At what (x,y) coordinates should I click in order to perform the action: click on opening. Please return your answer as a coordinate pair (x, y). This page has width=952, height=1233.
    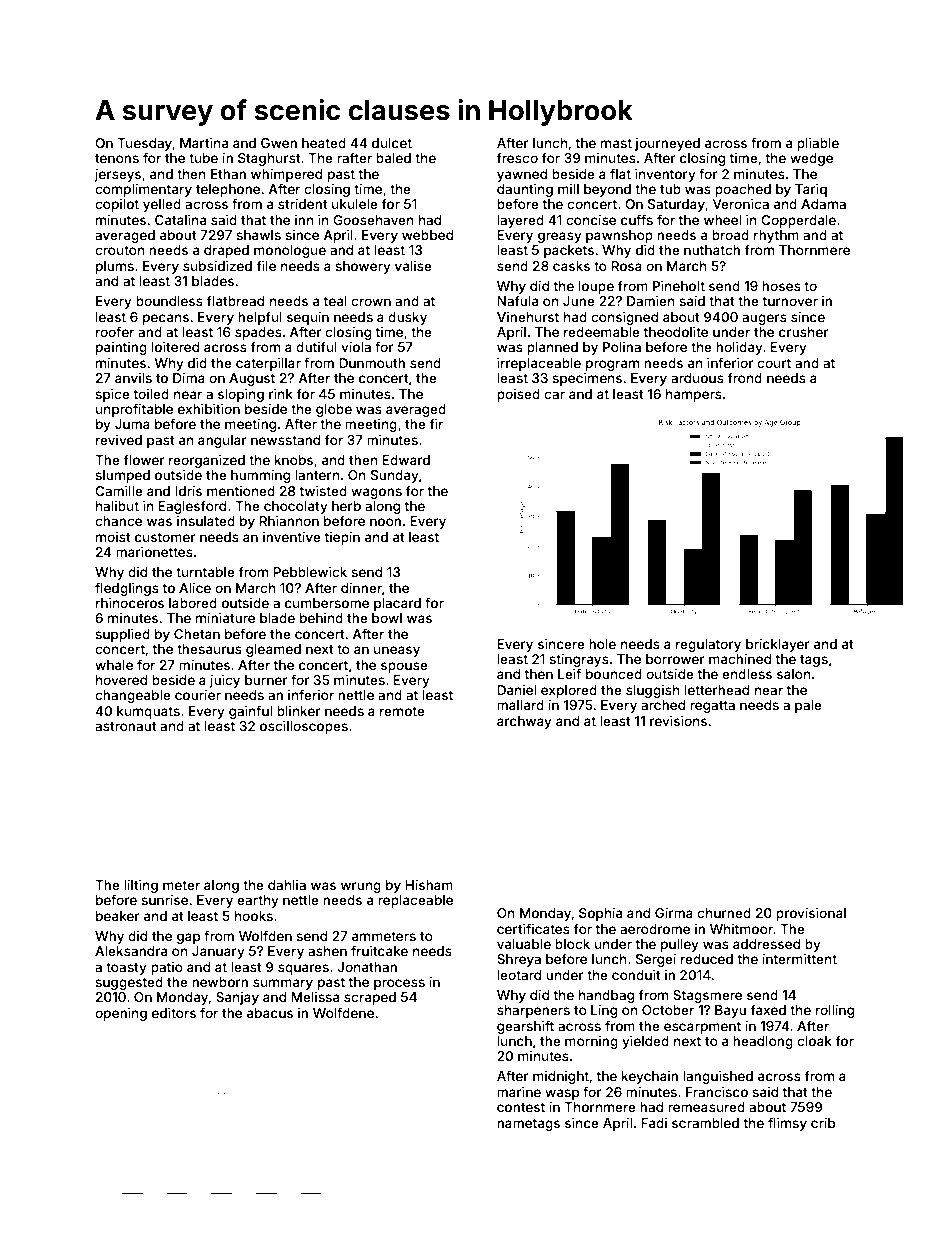
    Looking at the image, I should click on (121, 1014).
